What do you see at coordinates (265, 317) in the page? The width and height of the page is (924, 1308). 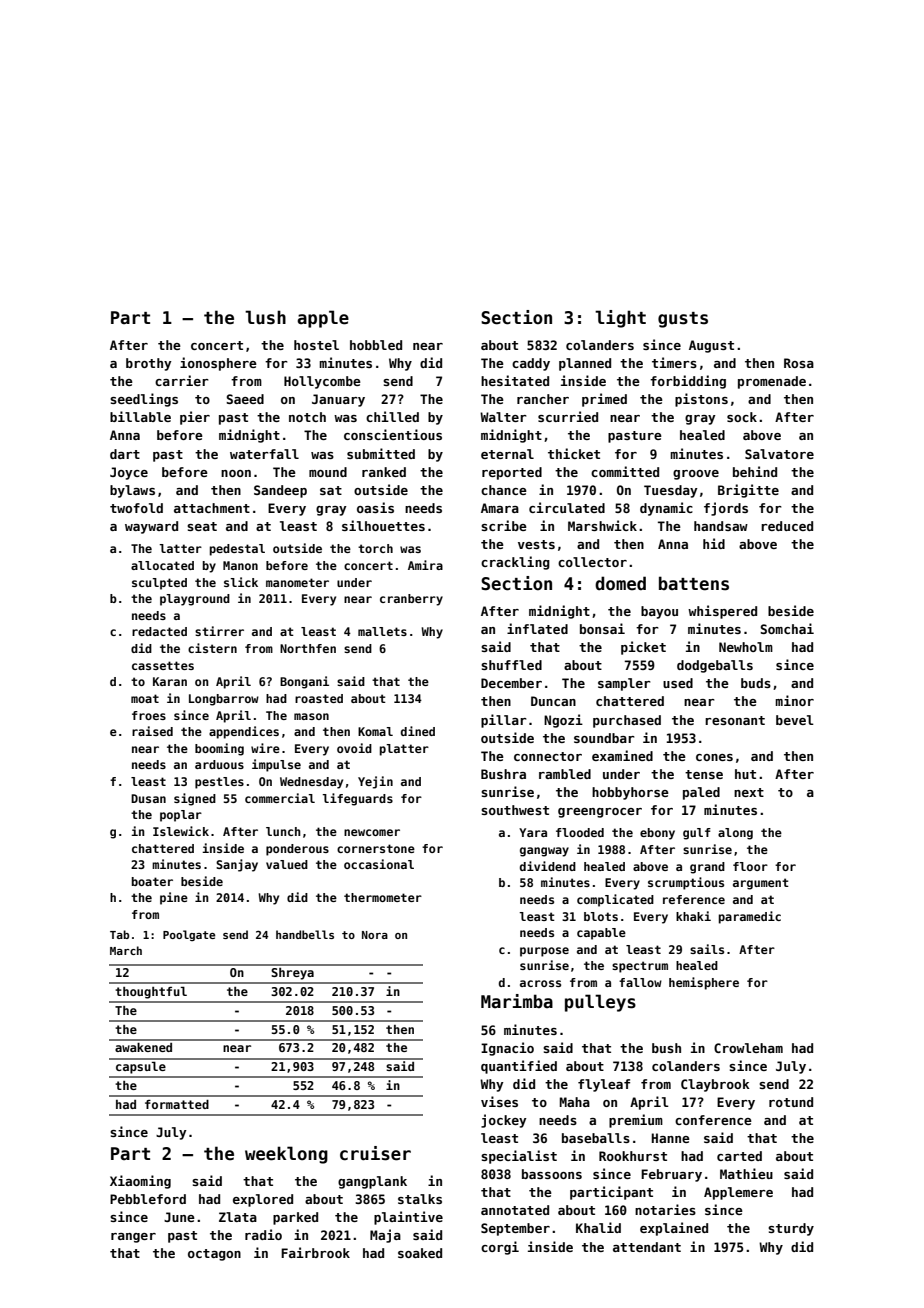 I see `lush` at bounding box center [265, 317].
